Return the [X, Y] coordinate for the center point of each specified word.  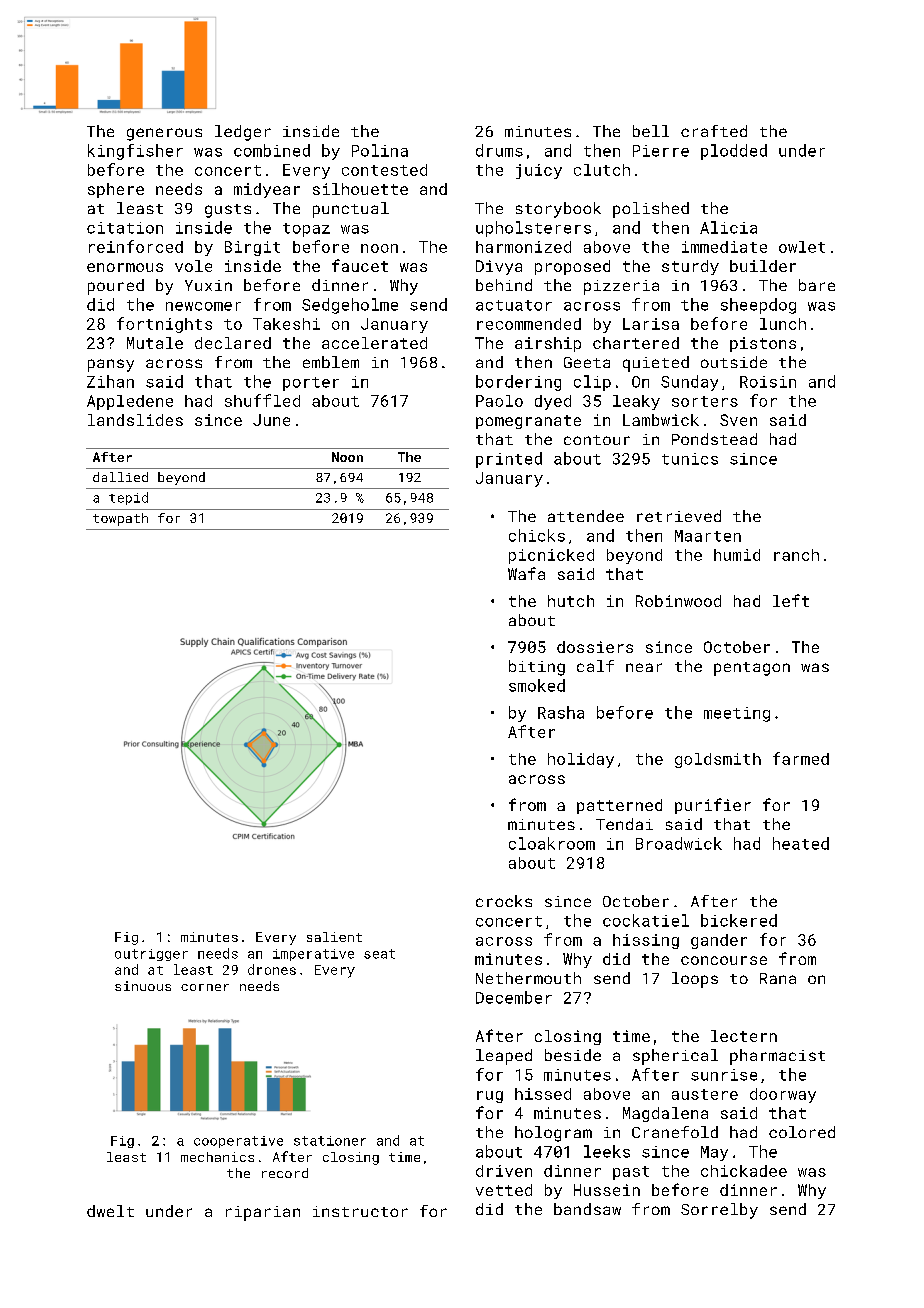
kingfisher [135, 152]
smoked [537, 685]
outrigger [151, 955]
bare [817, 285]
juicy [539, 171]
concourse [724, 960]
